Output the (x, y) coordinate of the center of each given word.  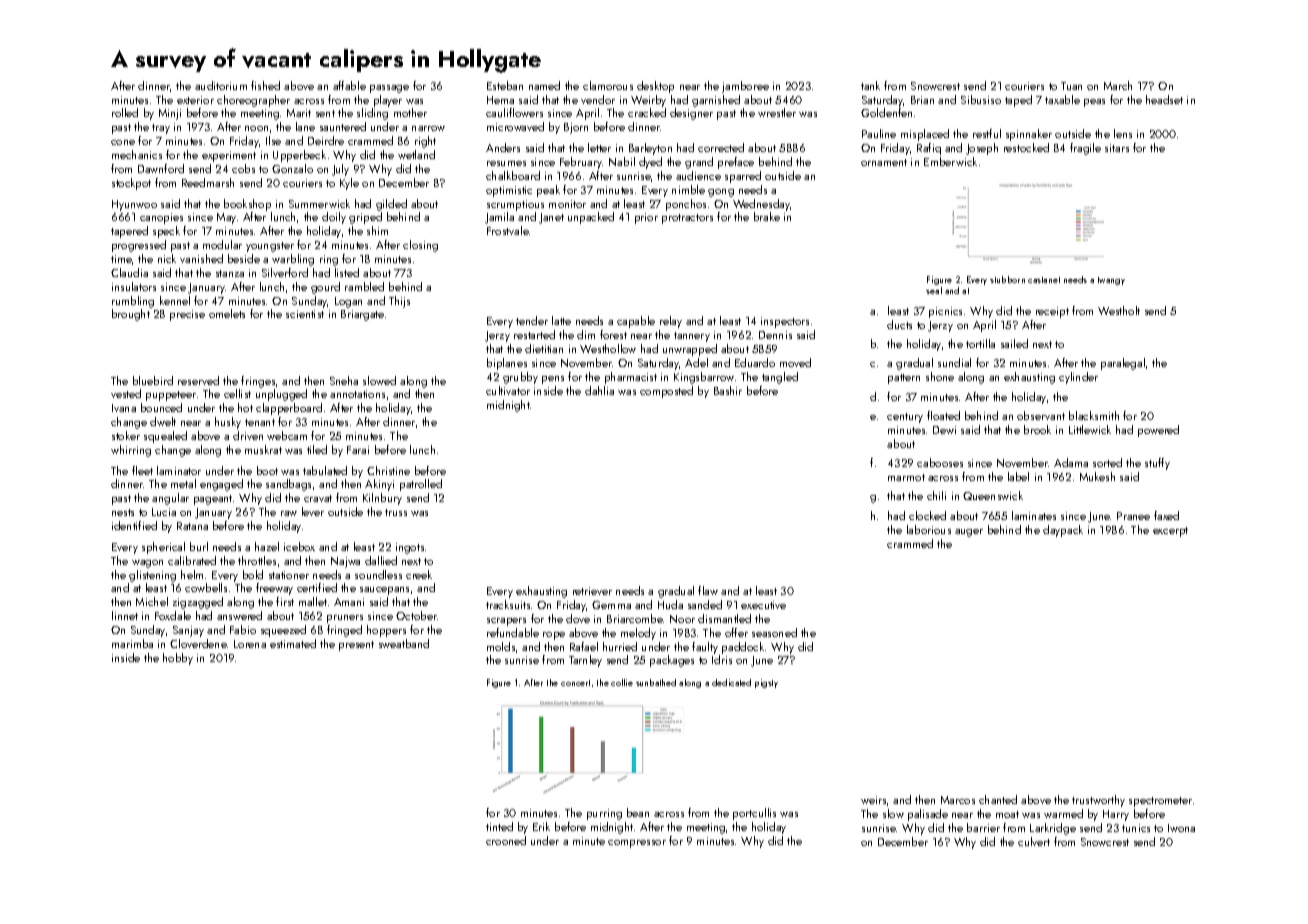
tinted (499, 826)
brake (767, 216)
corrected (721, 147)
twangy (1111, 281)
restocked (1026, 147)
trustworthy (1098, 801)
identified (134, 525)
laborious (929, 529)
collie (622, 682)
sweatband (404, 643)
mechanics (137, 154)
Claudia (129, 272)
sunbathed (656, 682)
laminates (1034, 515)
